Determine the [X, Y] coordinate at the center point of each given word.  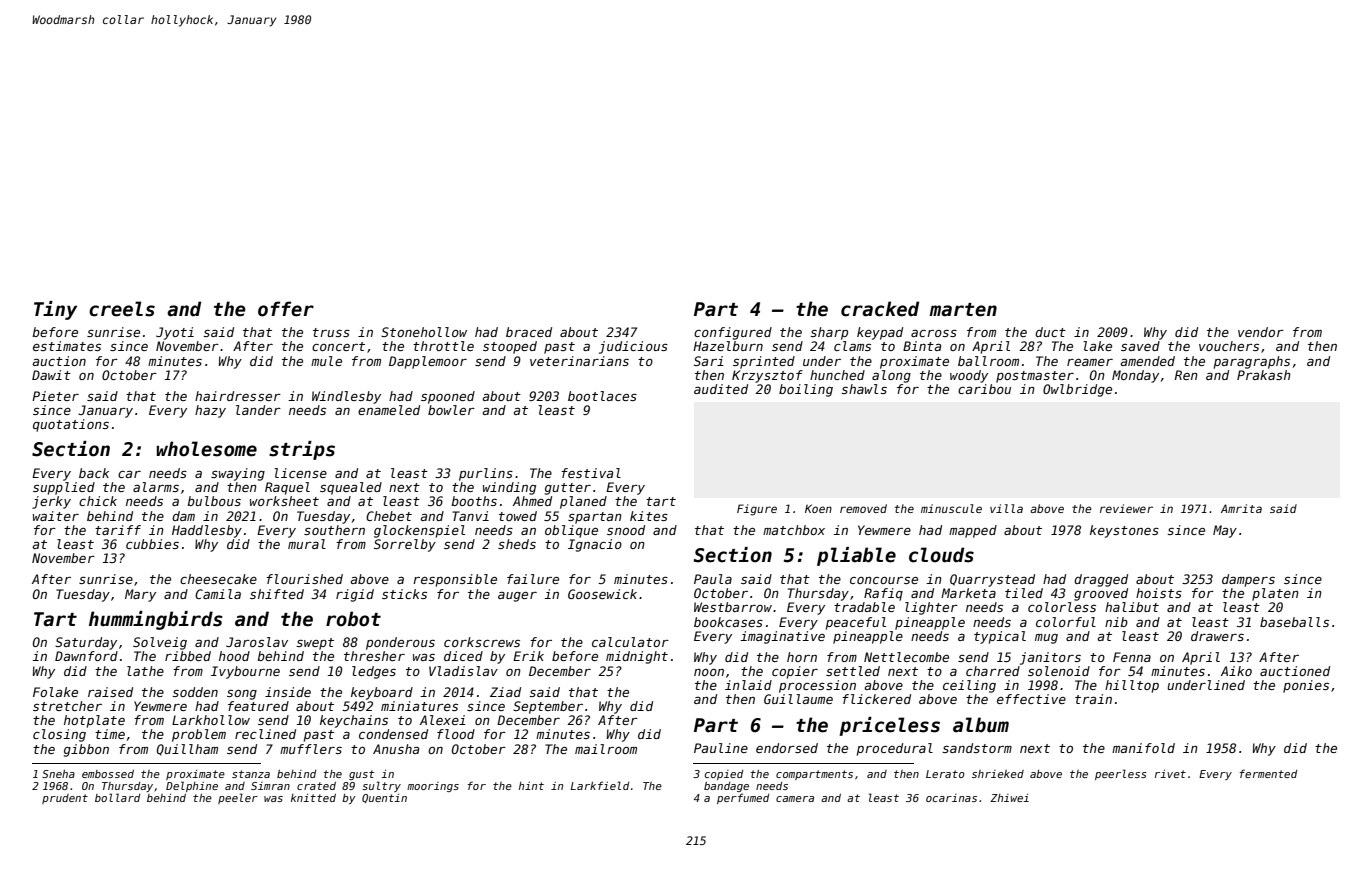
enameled [389, 410]
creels [122, 309]
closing [59, 735]
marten [963, 310]
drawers [1217, 636]
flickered [876, 699]
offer [286, 309]
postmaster [1035, 377]
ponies [1306, 686]
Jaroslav [257, 642]
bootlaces [602, 396]
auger [517, 597]
